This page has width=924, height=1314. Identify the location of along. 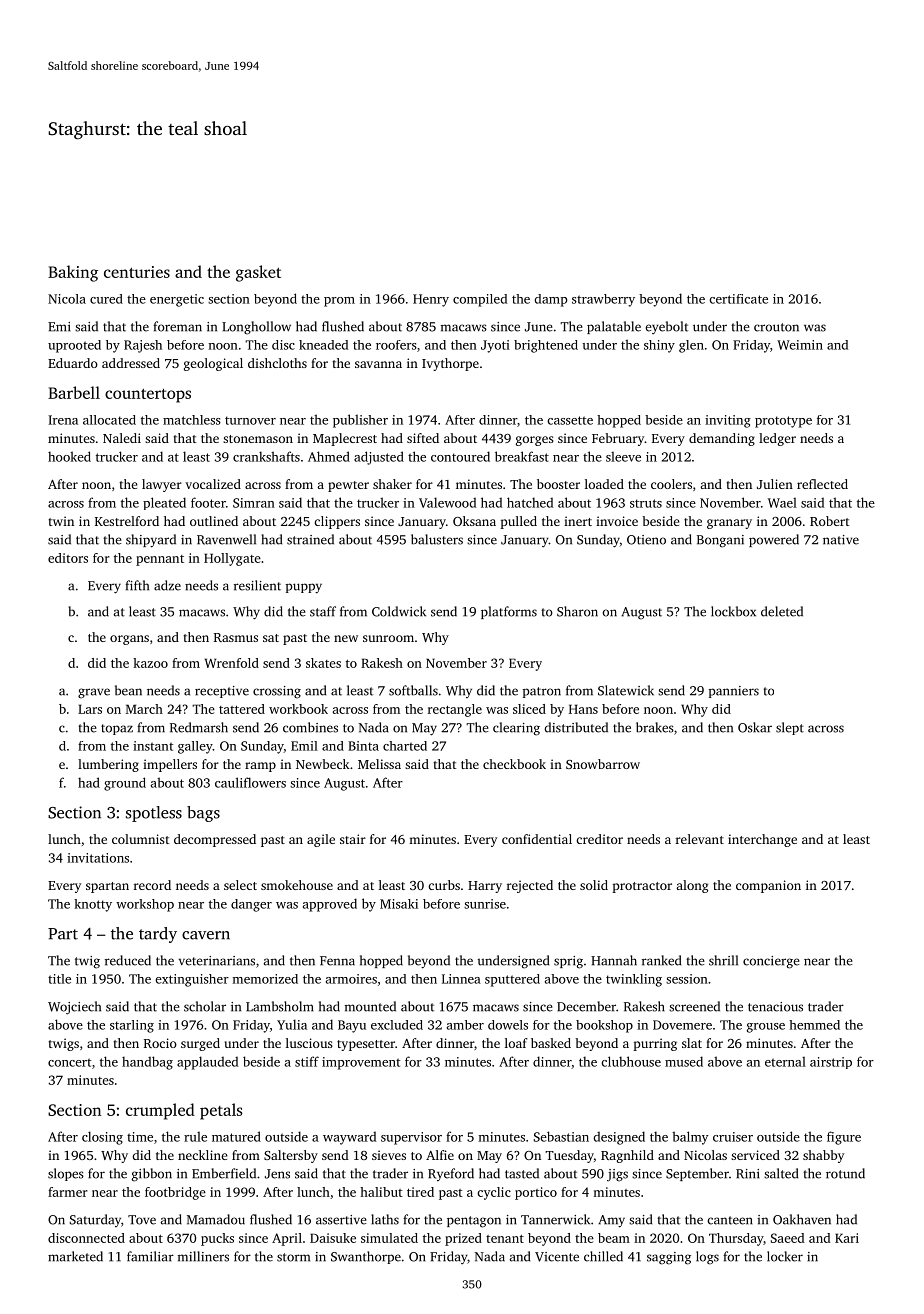
(692, 886).
